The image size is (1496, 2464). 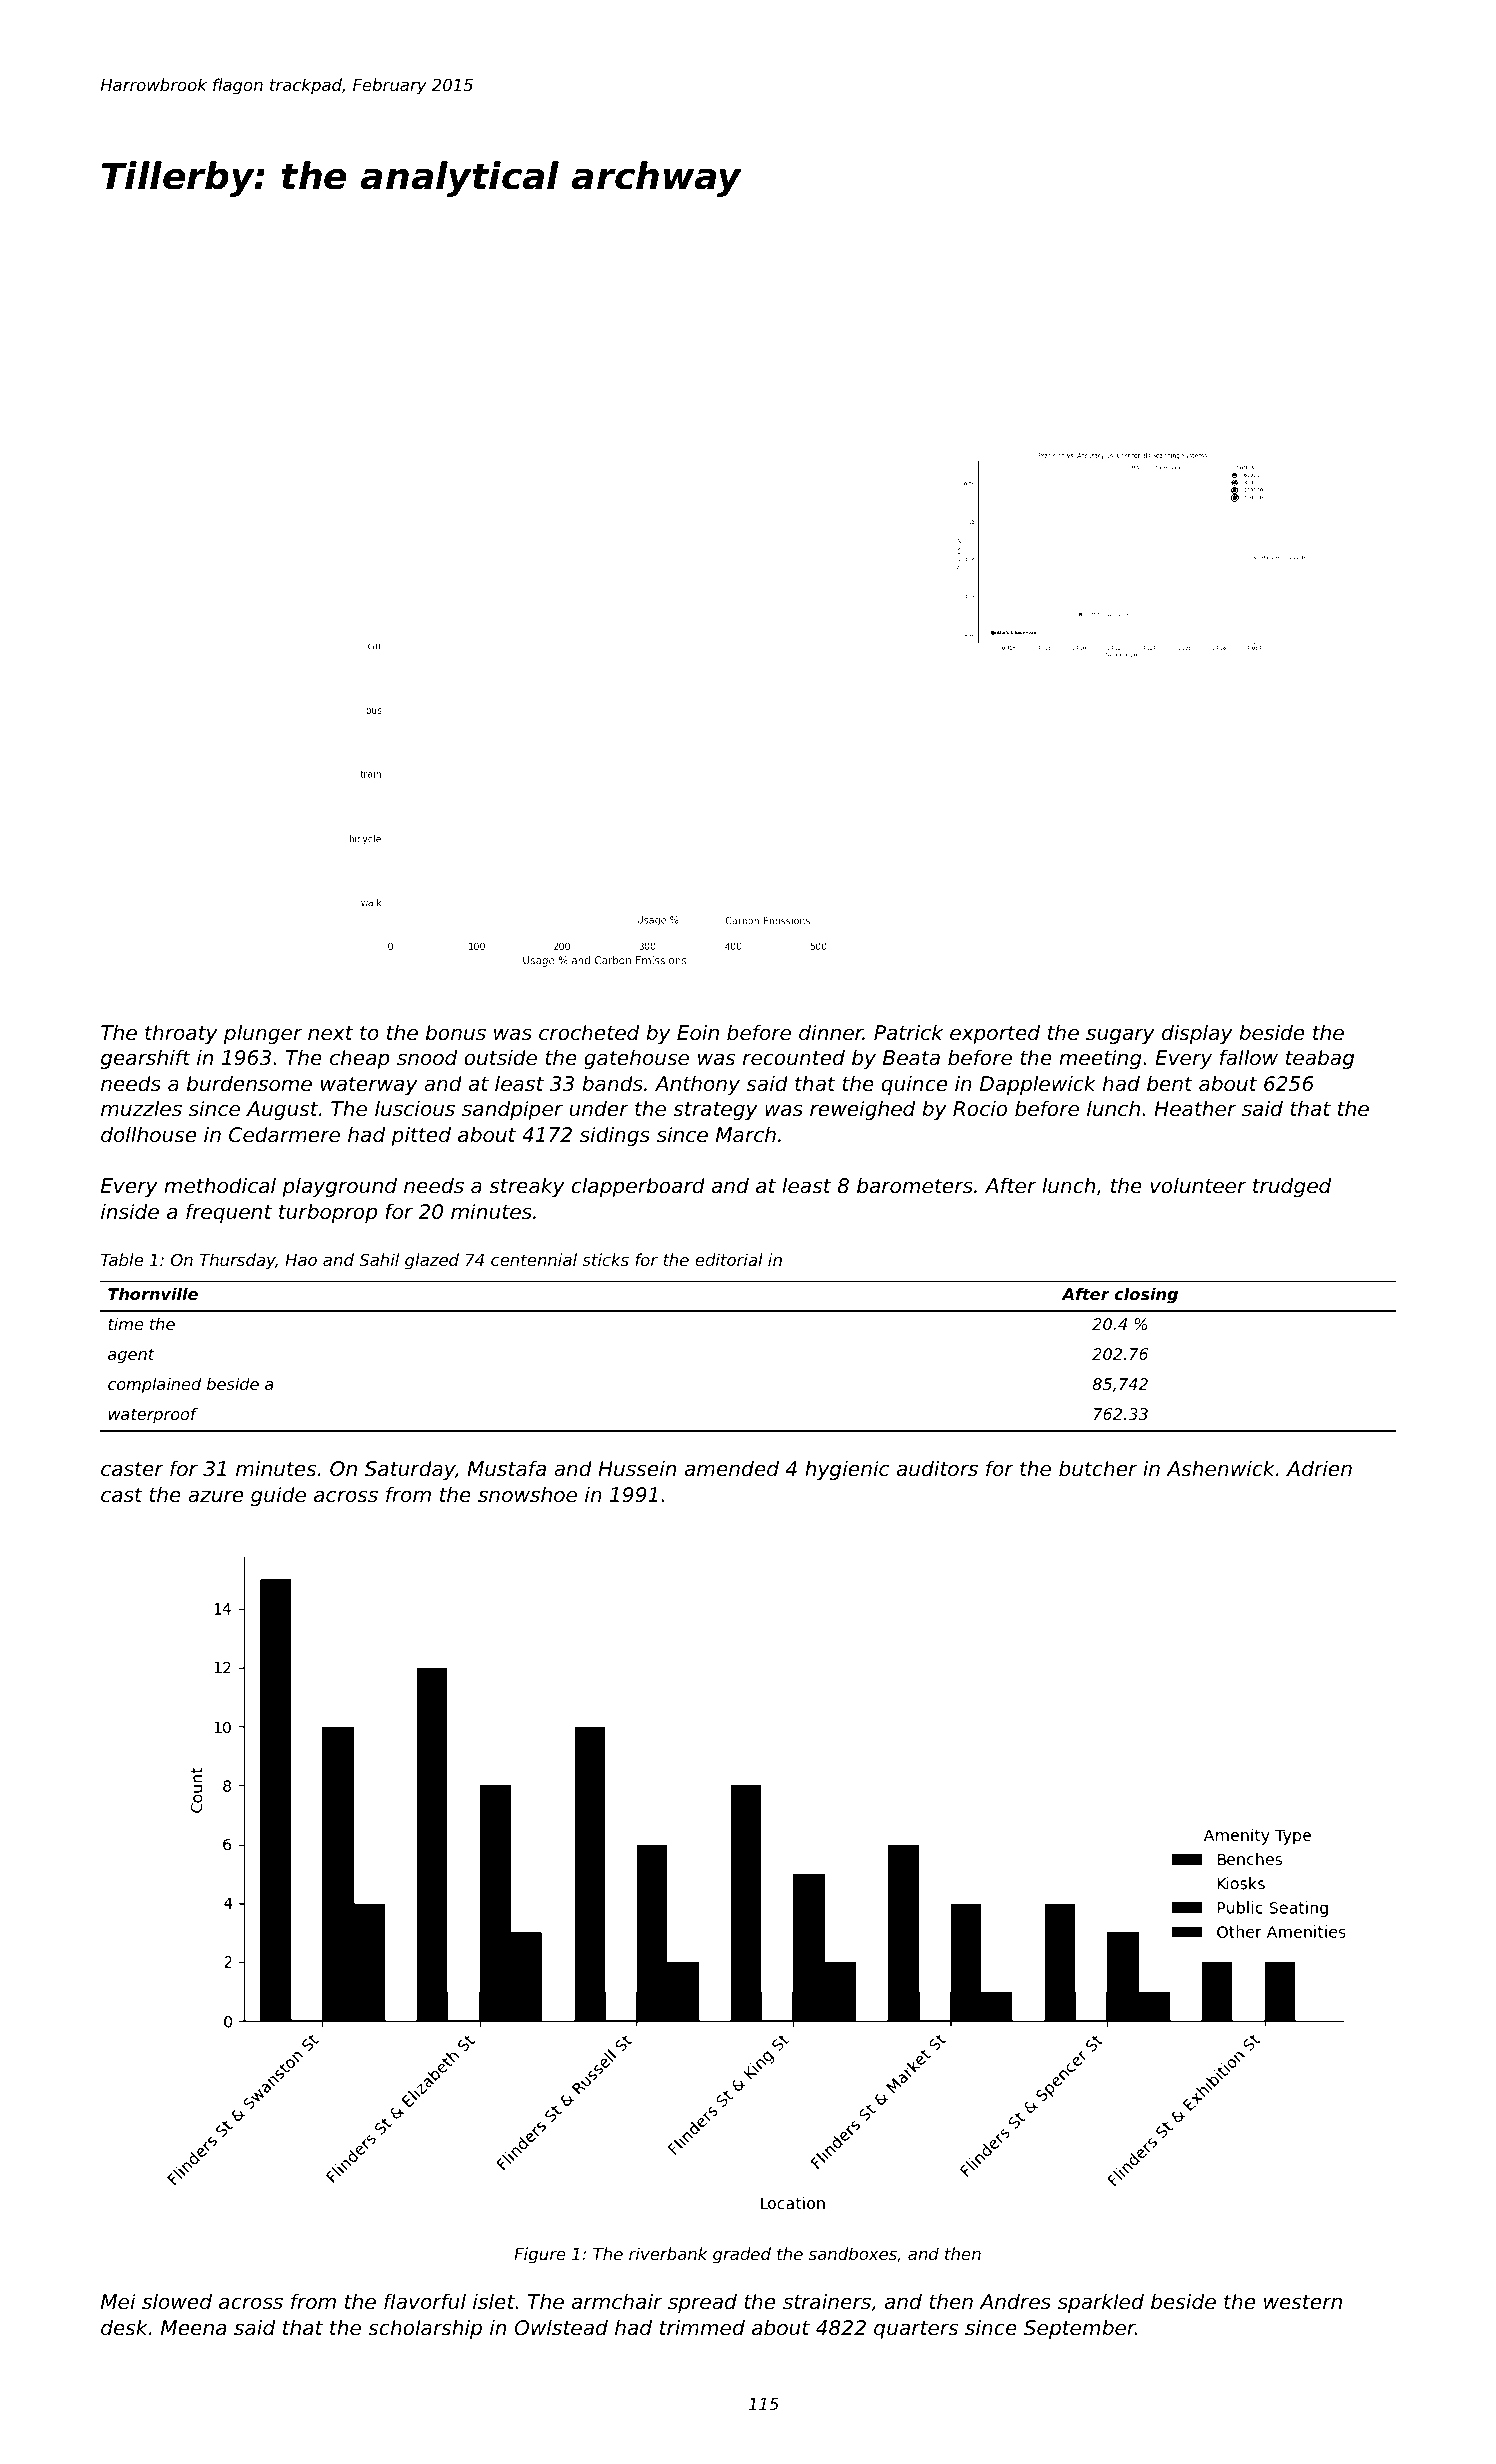 I want to click on graded, so click(x=742, y=2255).
